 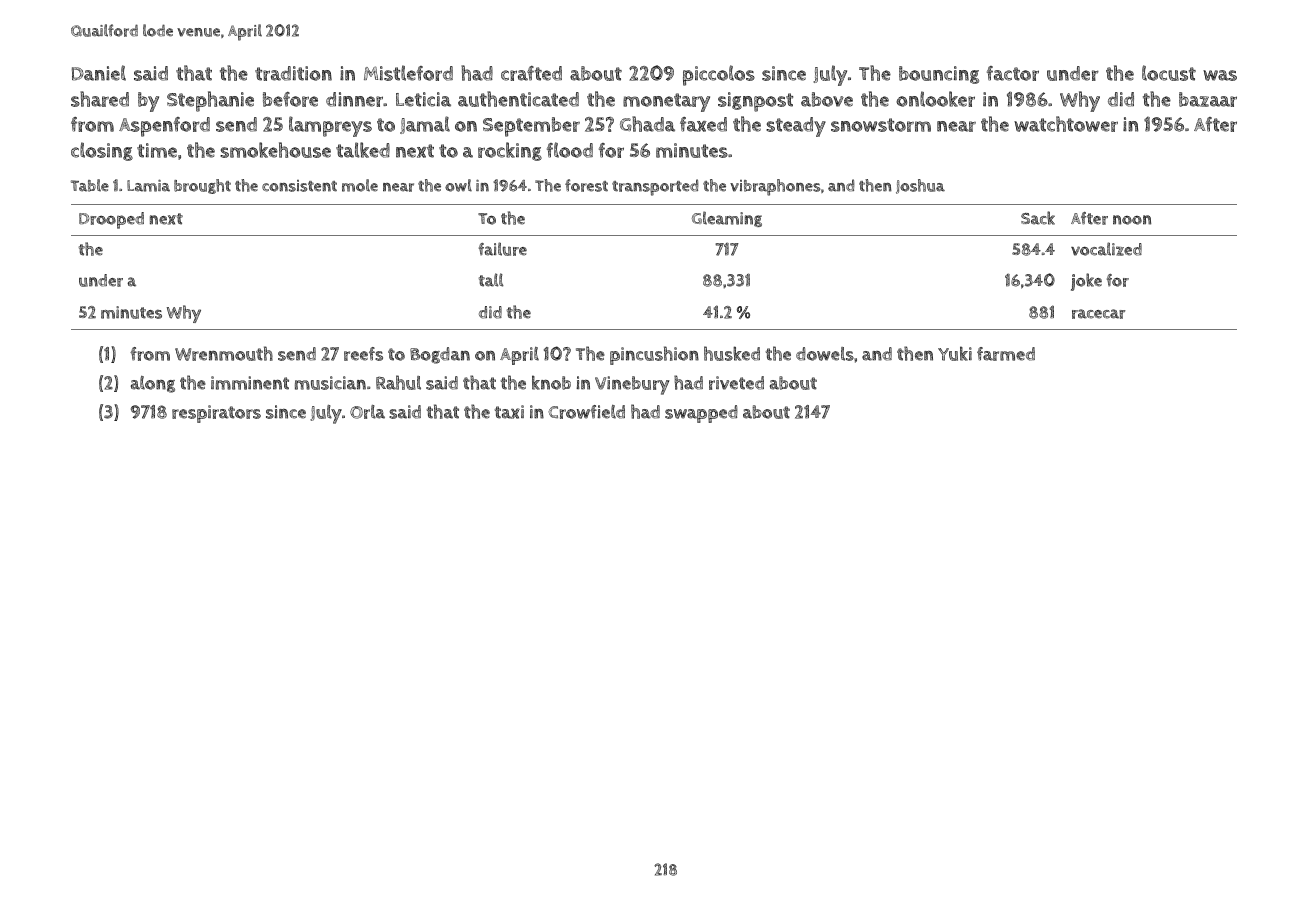 What do you see at coordinates (666, 102) in the screenshot?
I see `monetary` at bounding box center [666, 102].
